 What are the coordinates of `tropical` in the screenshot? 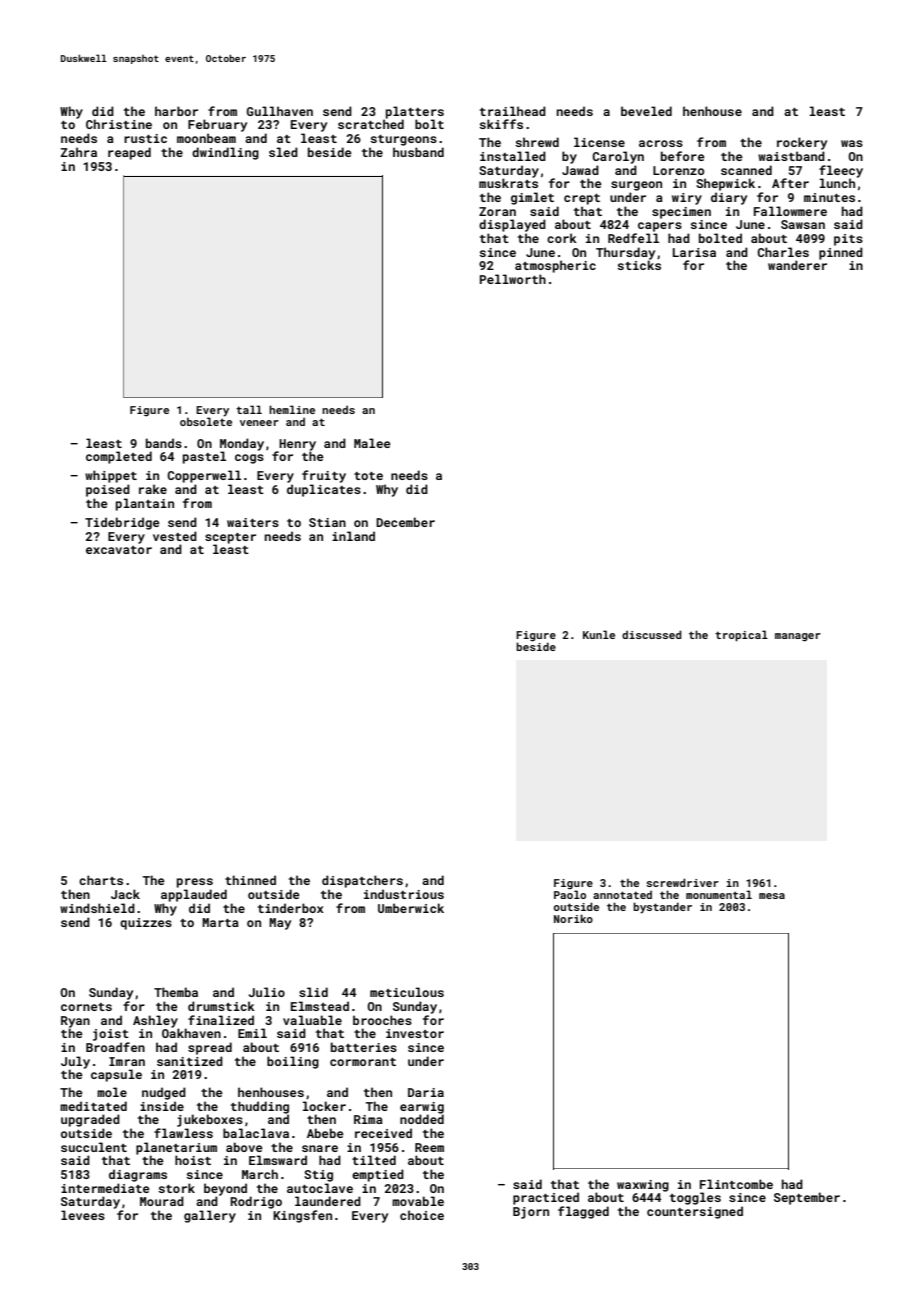 It's located at (741, 636).
